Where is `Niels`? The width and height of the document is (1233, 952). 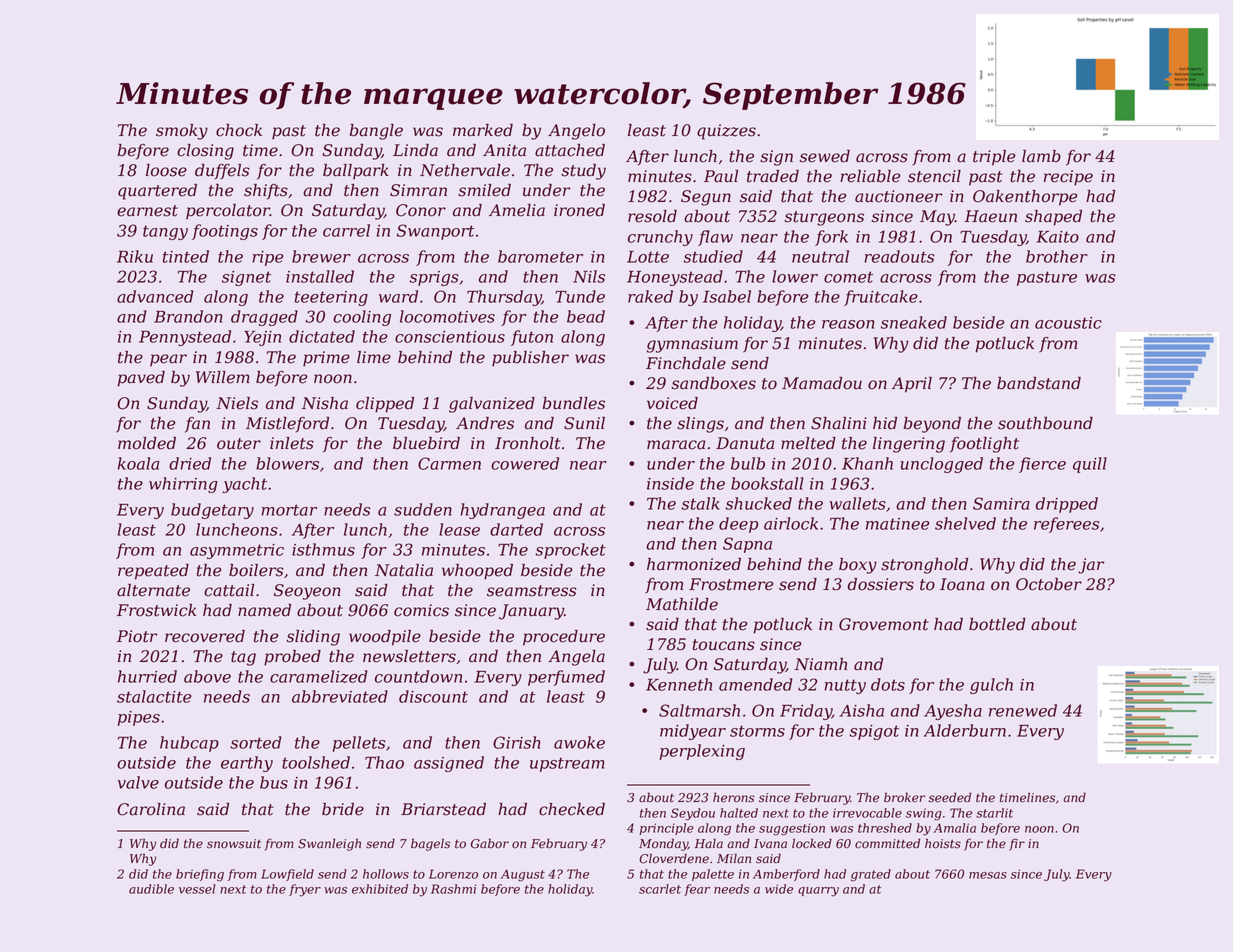 Niels is located at coordinates (237, 403).
